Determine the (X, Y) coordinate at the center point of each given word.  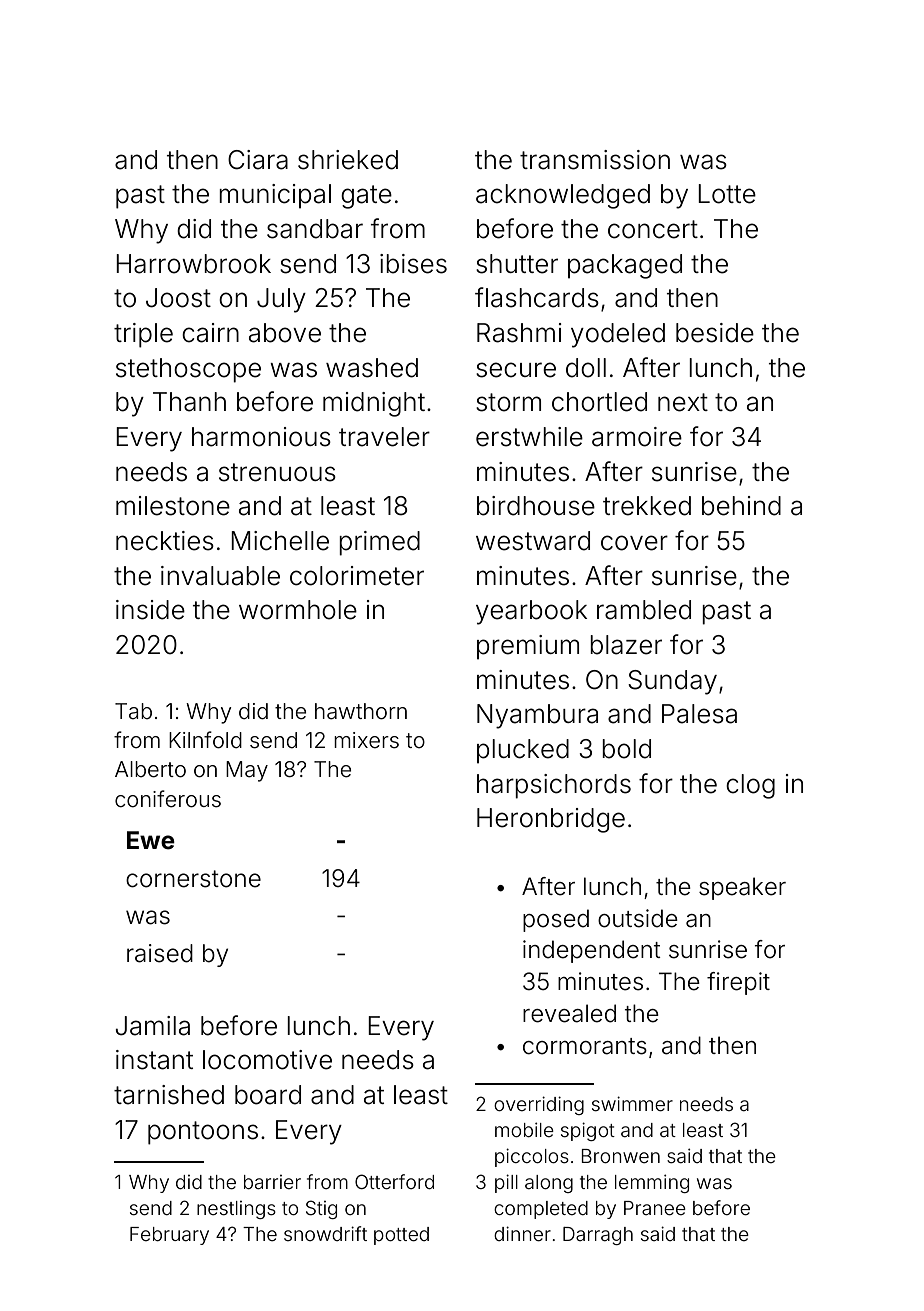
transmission (595, 160)
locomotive (267, 1060)
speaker (742, 888)
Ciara (258, 160)
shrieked (348, 160)
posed (556, 920)
